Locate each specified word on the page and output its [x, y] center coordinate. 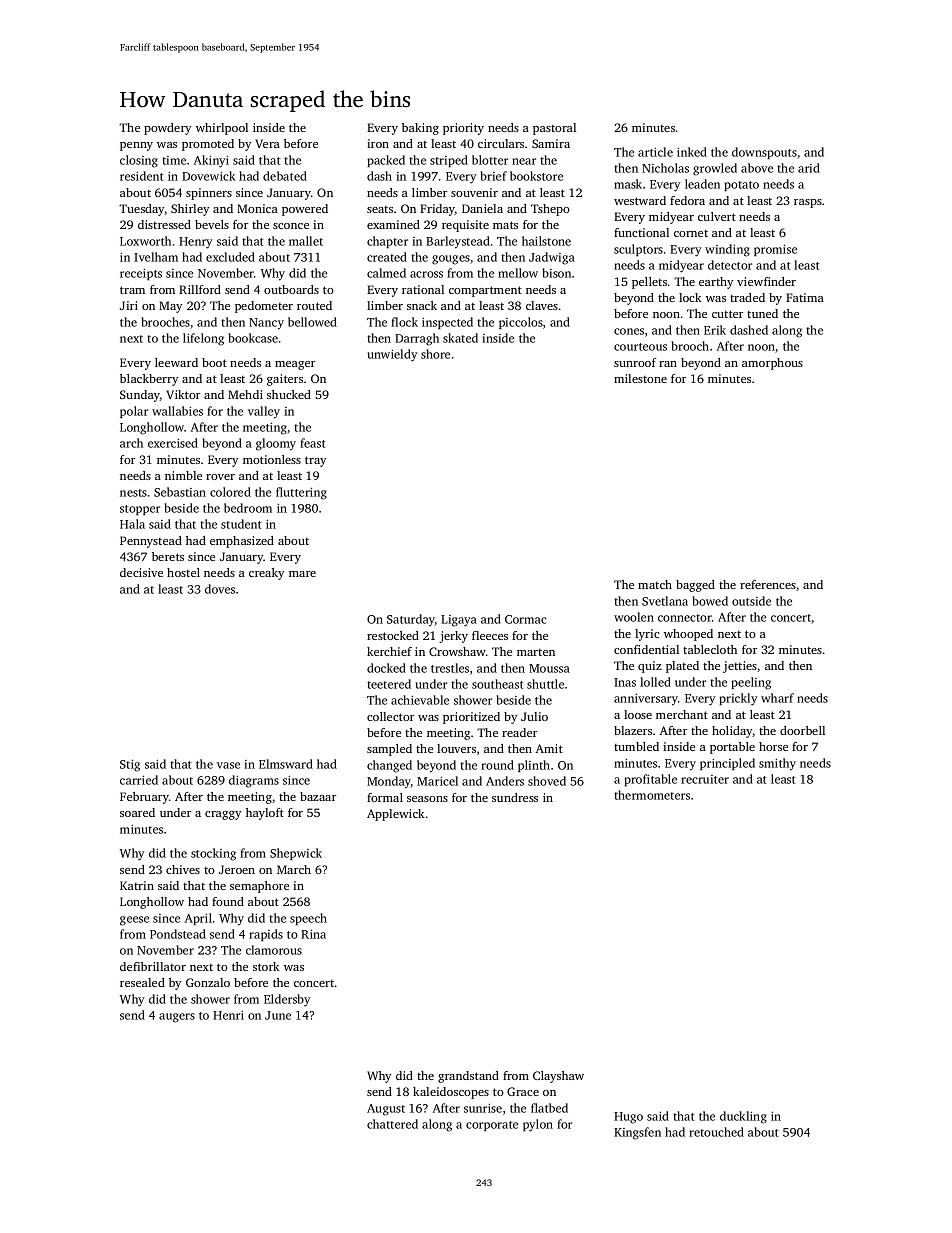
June [278, 1015]
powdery [167, 129]
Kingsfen [637, 1133]
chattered [392, 1124]
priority [463, 129]
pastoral [554, 129]
